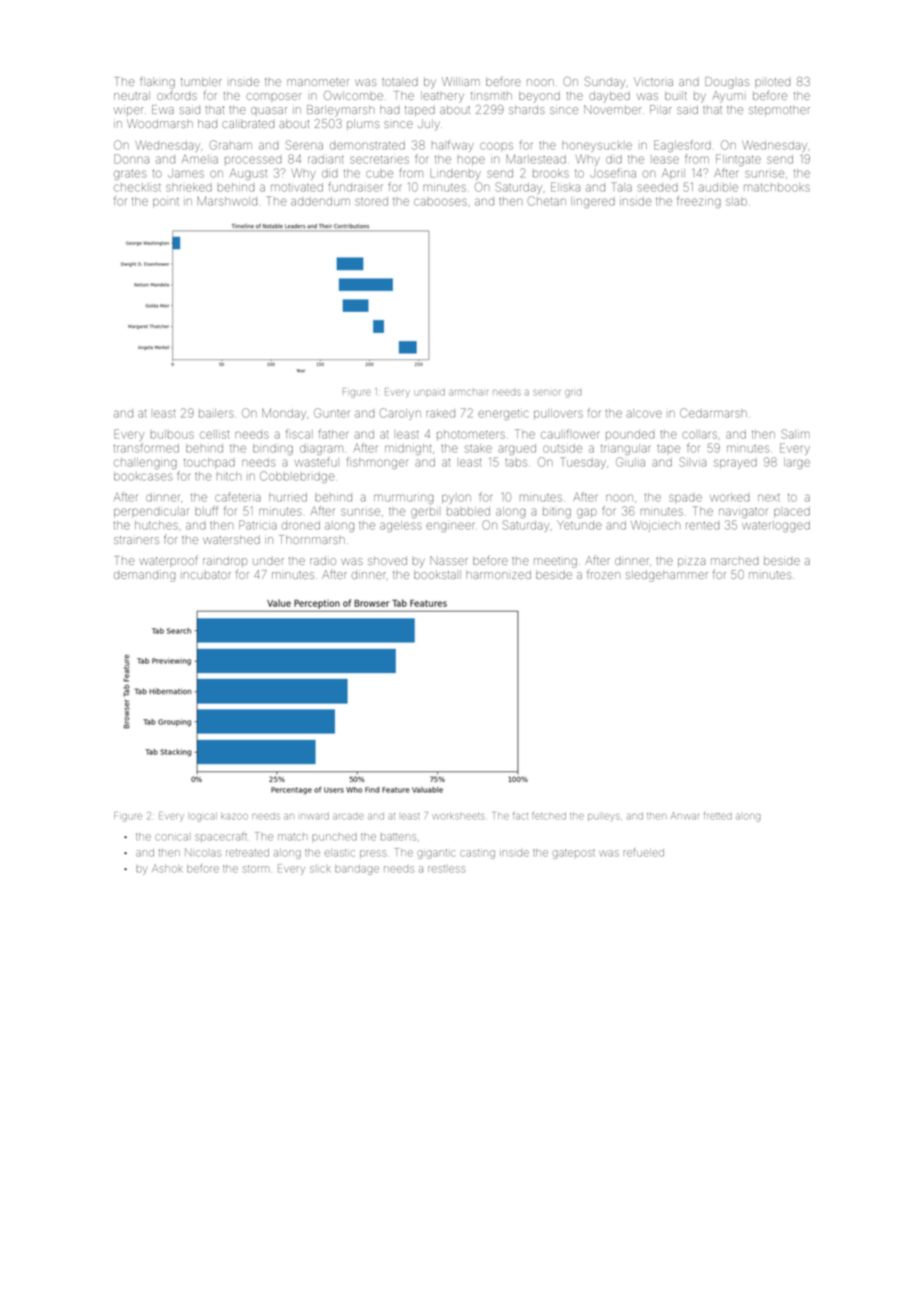  What do you see at coordinates (172, 434) in the screenshot?
I see `bulbous` at bounding box center [172, 434].
